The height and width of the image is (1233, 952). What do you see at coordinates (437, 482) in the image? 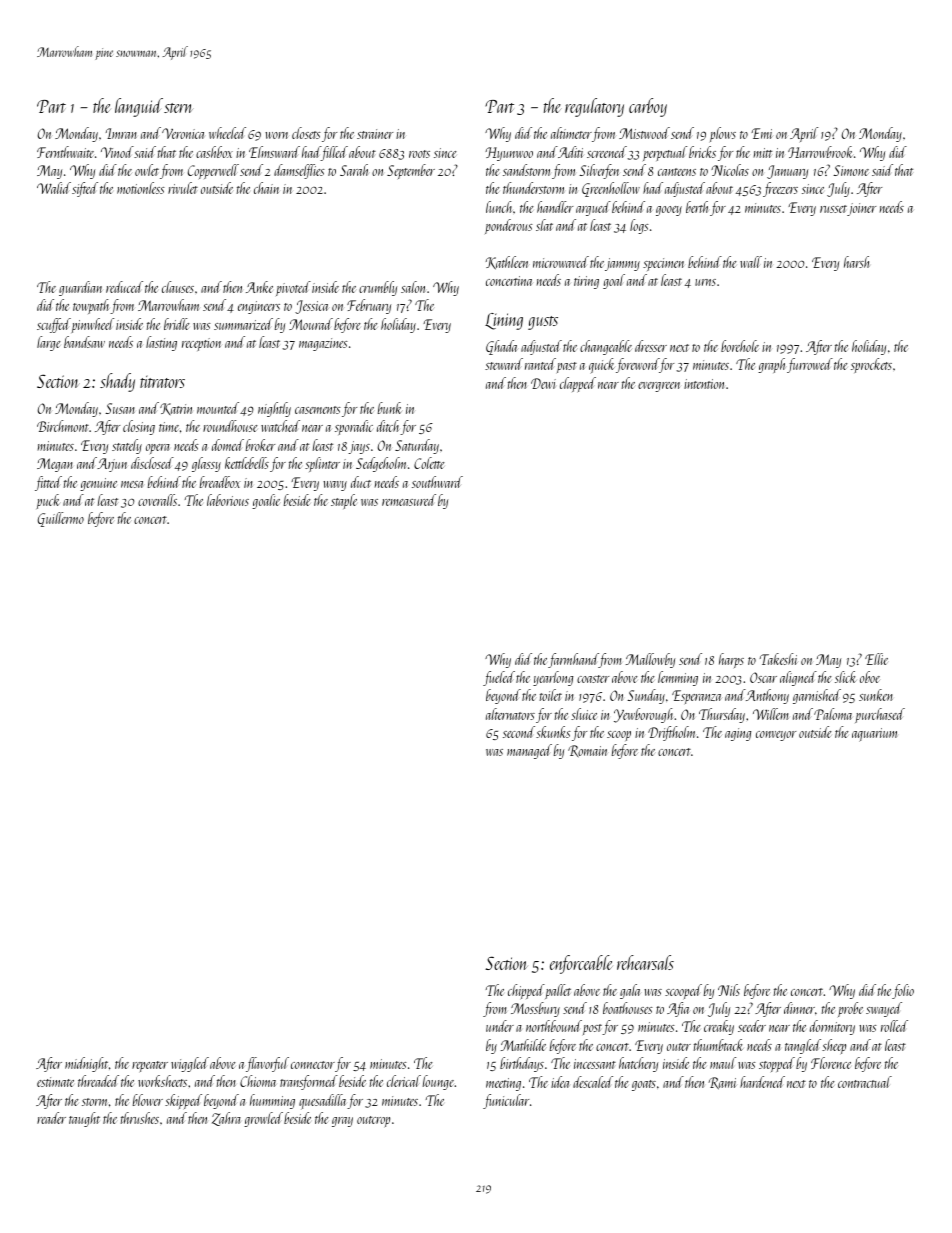
I see `southward` at bounding box center [437, 482].
